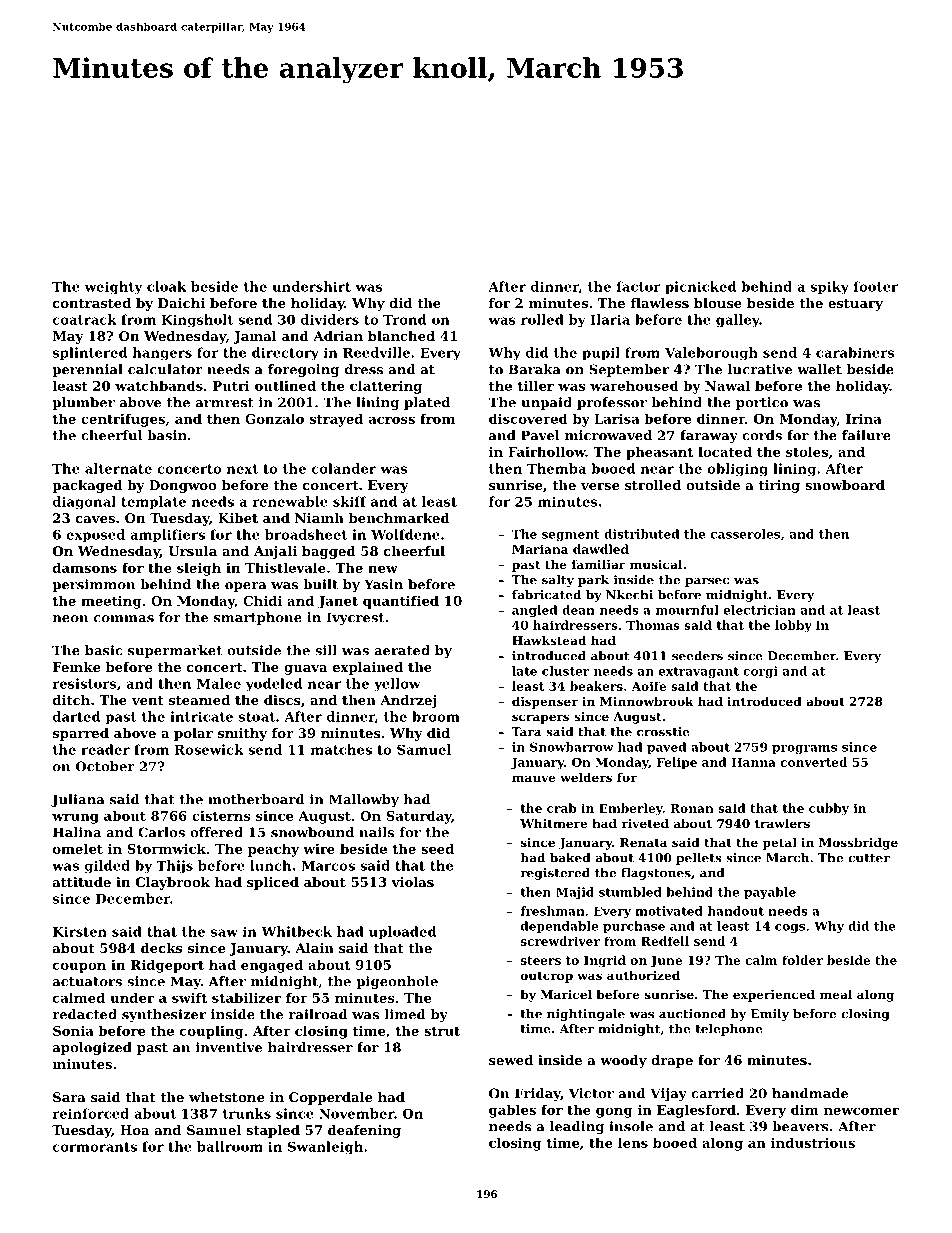  I want to click on carried, so click(717, 1093).
